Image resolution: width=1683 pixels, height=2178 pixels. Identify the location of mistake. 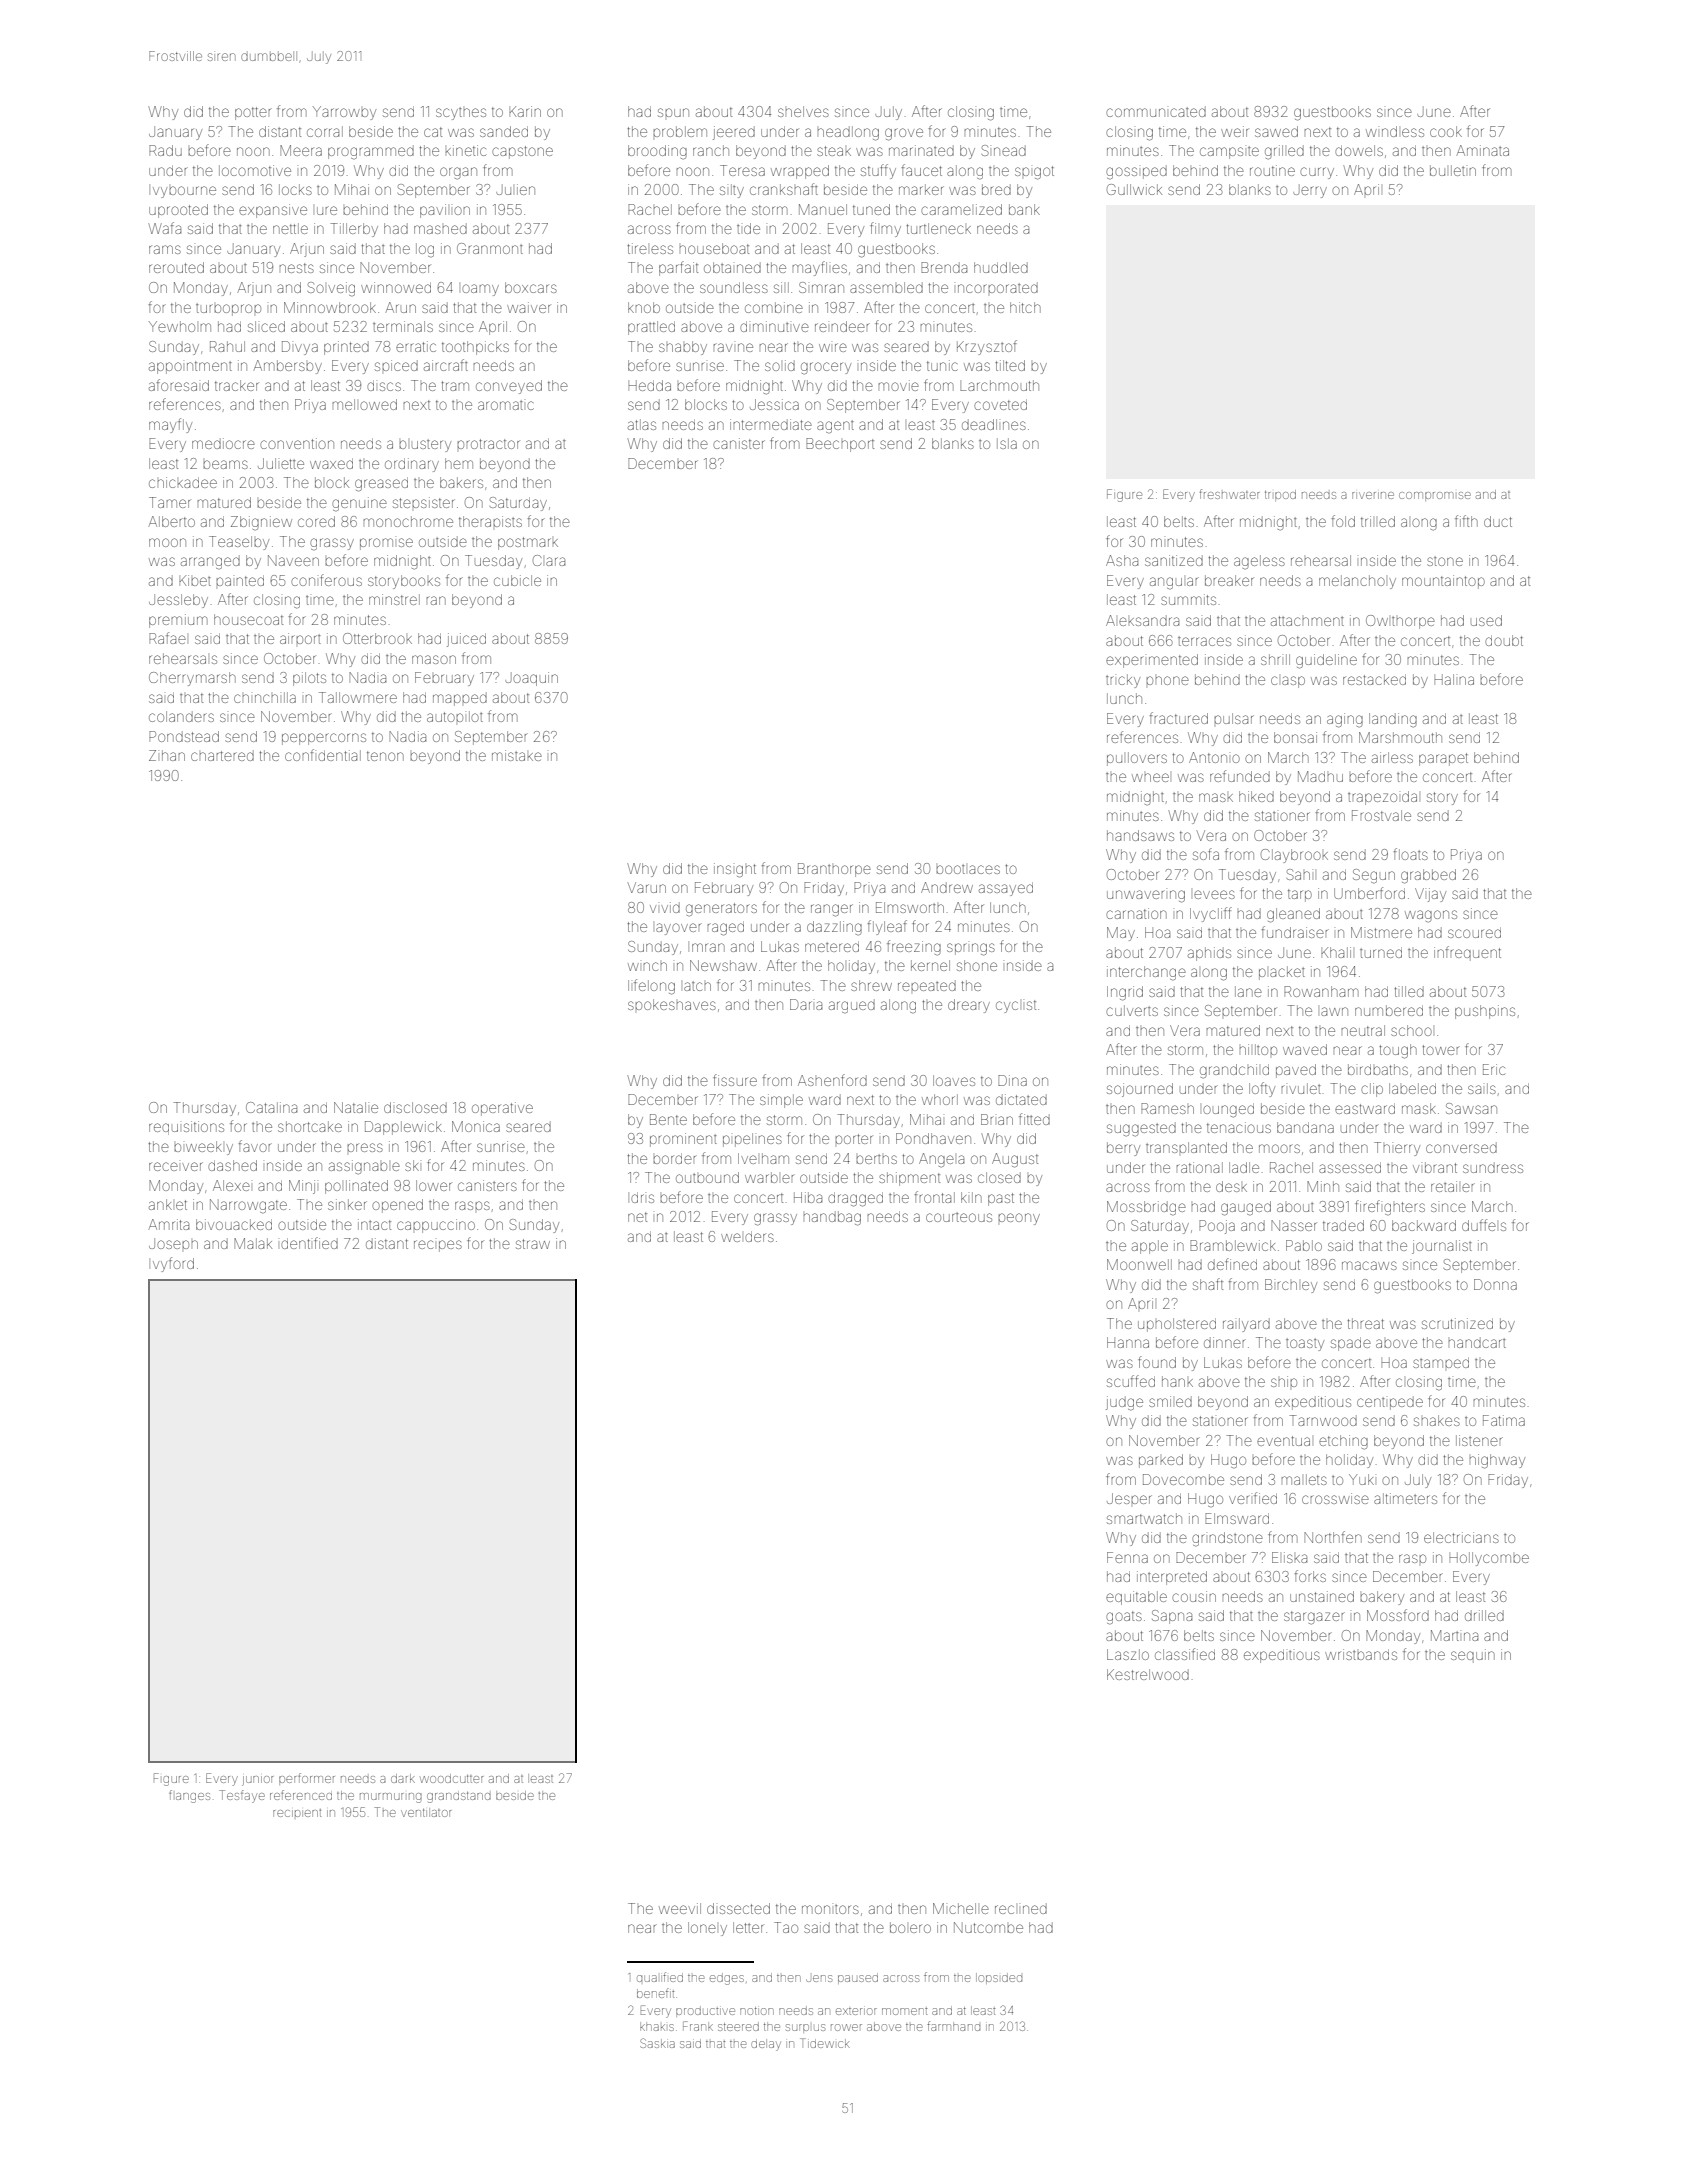
(517, 755).
